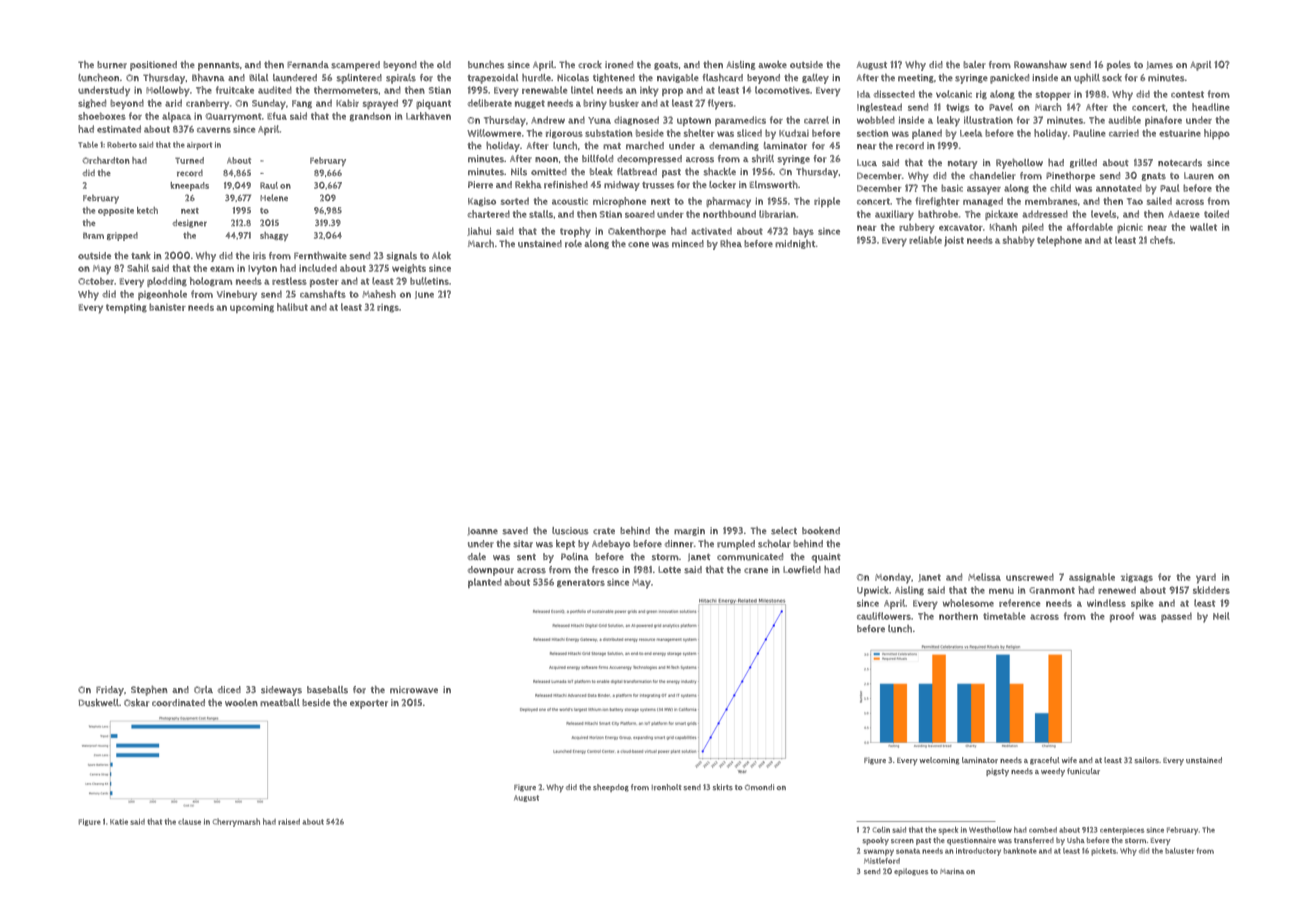  What do you see at coordinates (388, 308) in the image?
I see `rings` at bounding box center [388, 308].
